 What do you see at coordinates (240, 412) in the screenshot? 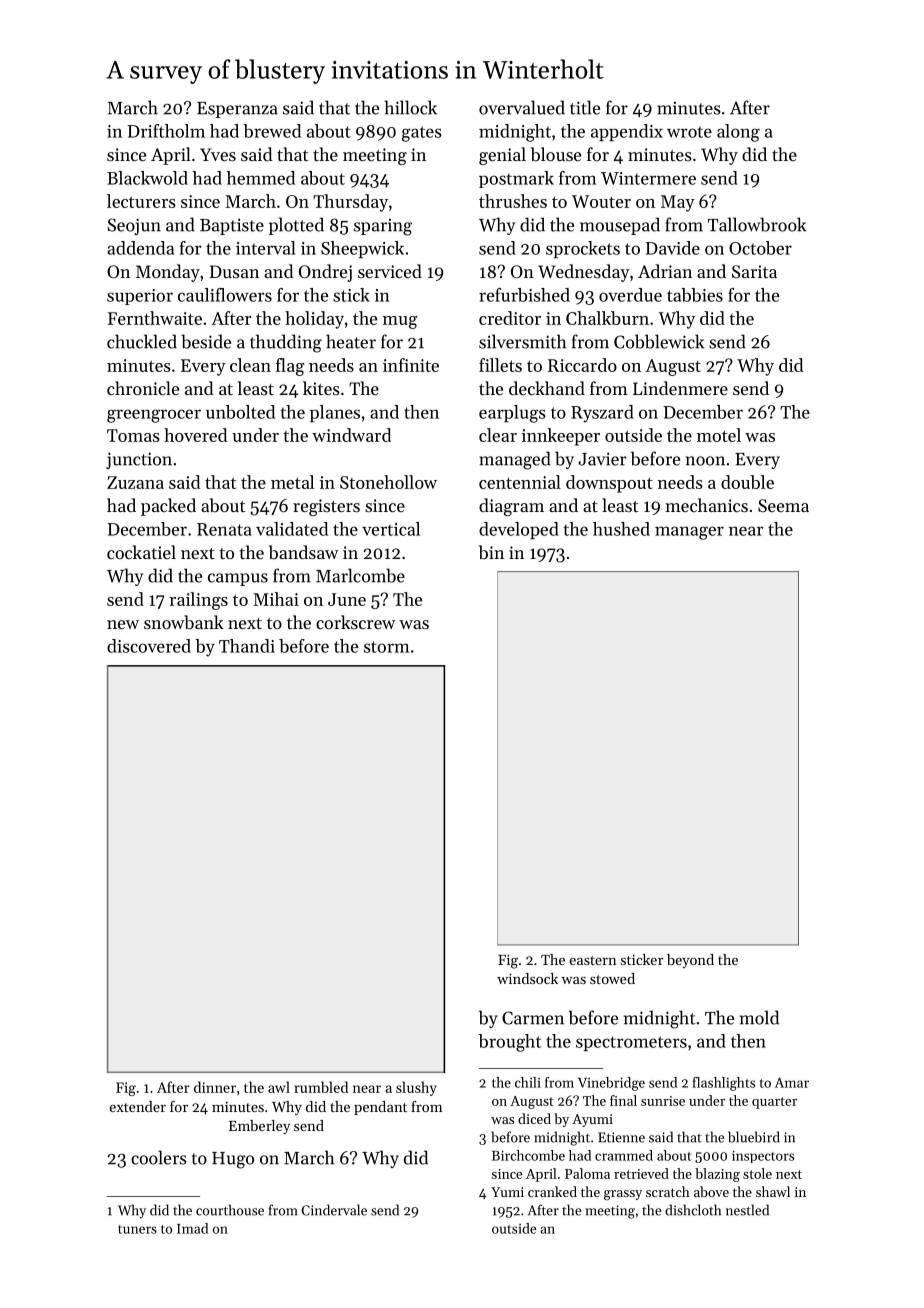
I see `unbolted` at bounding box center [240, 412].
